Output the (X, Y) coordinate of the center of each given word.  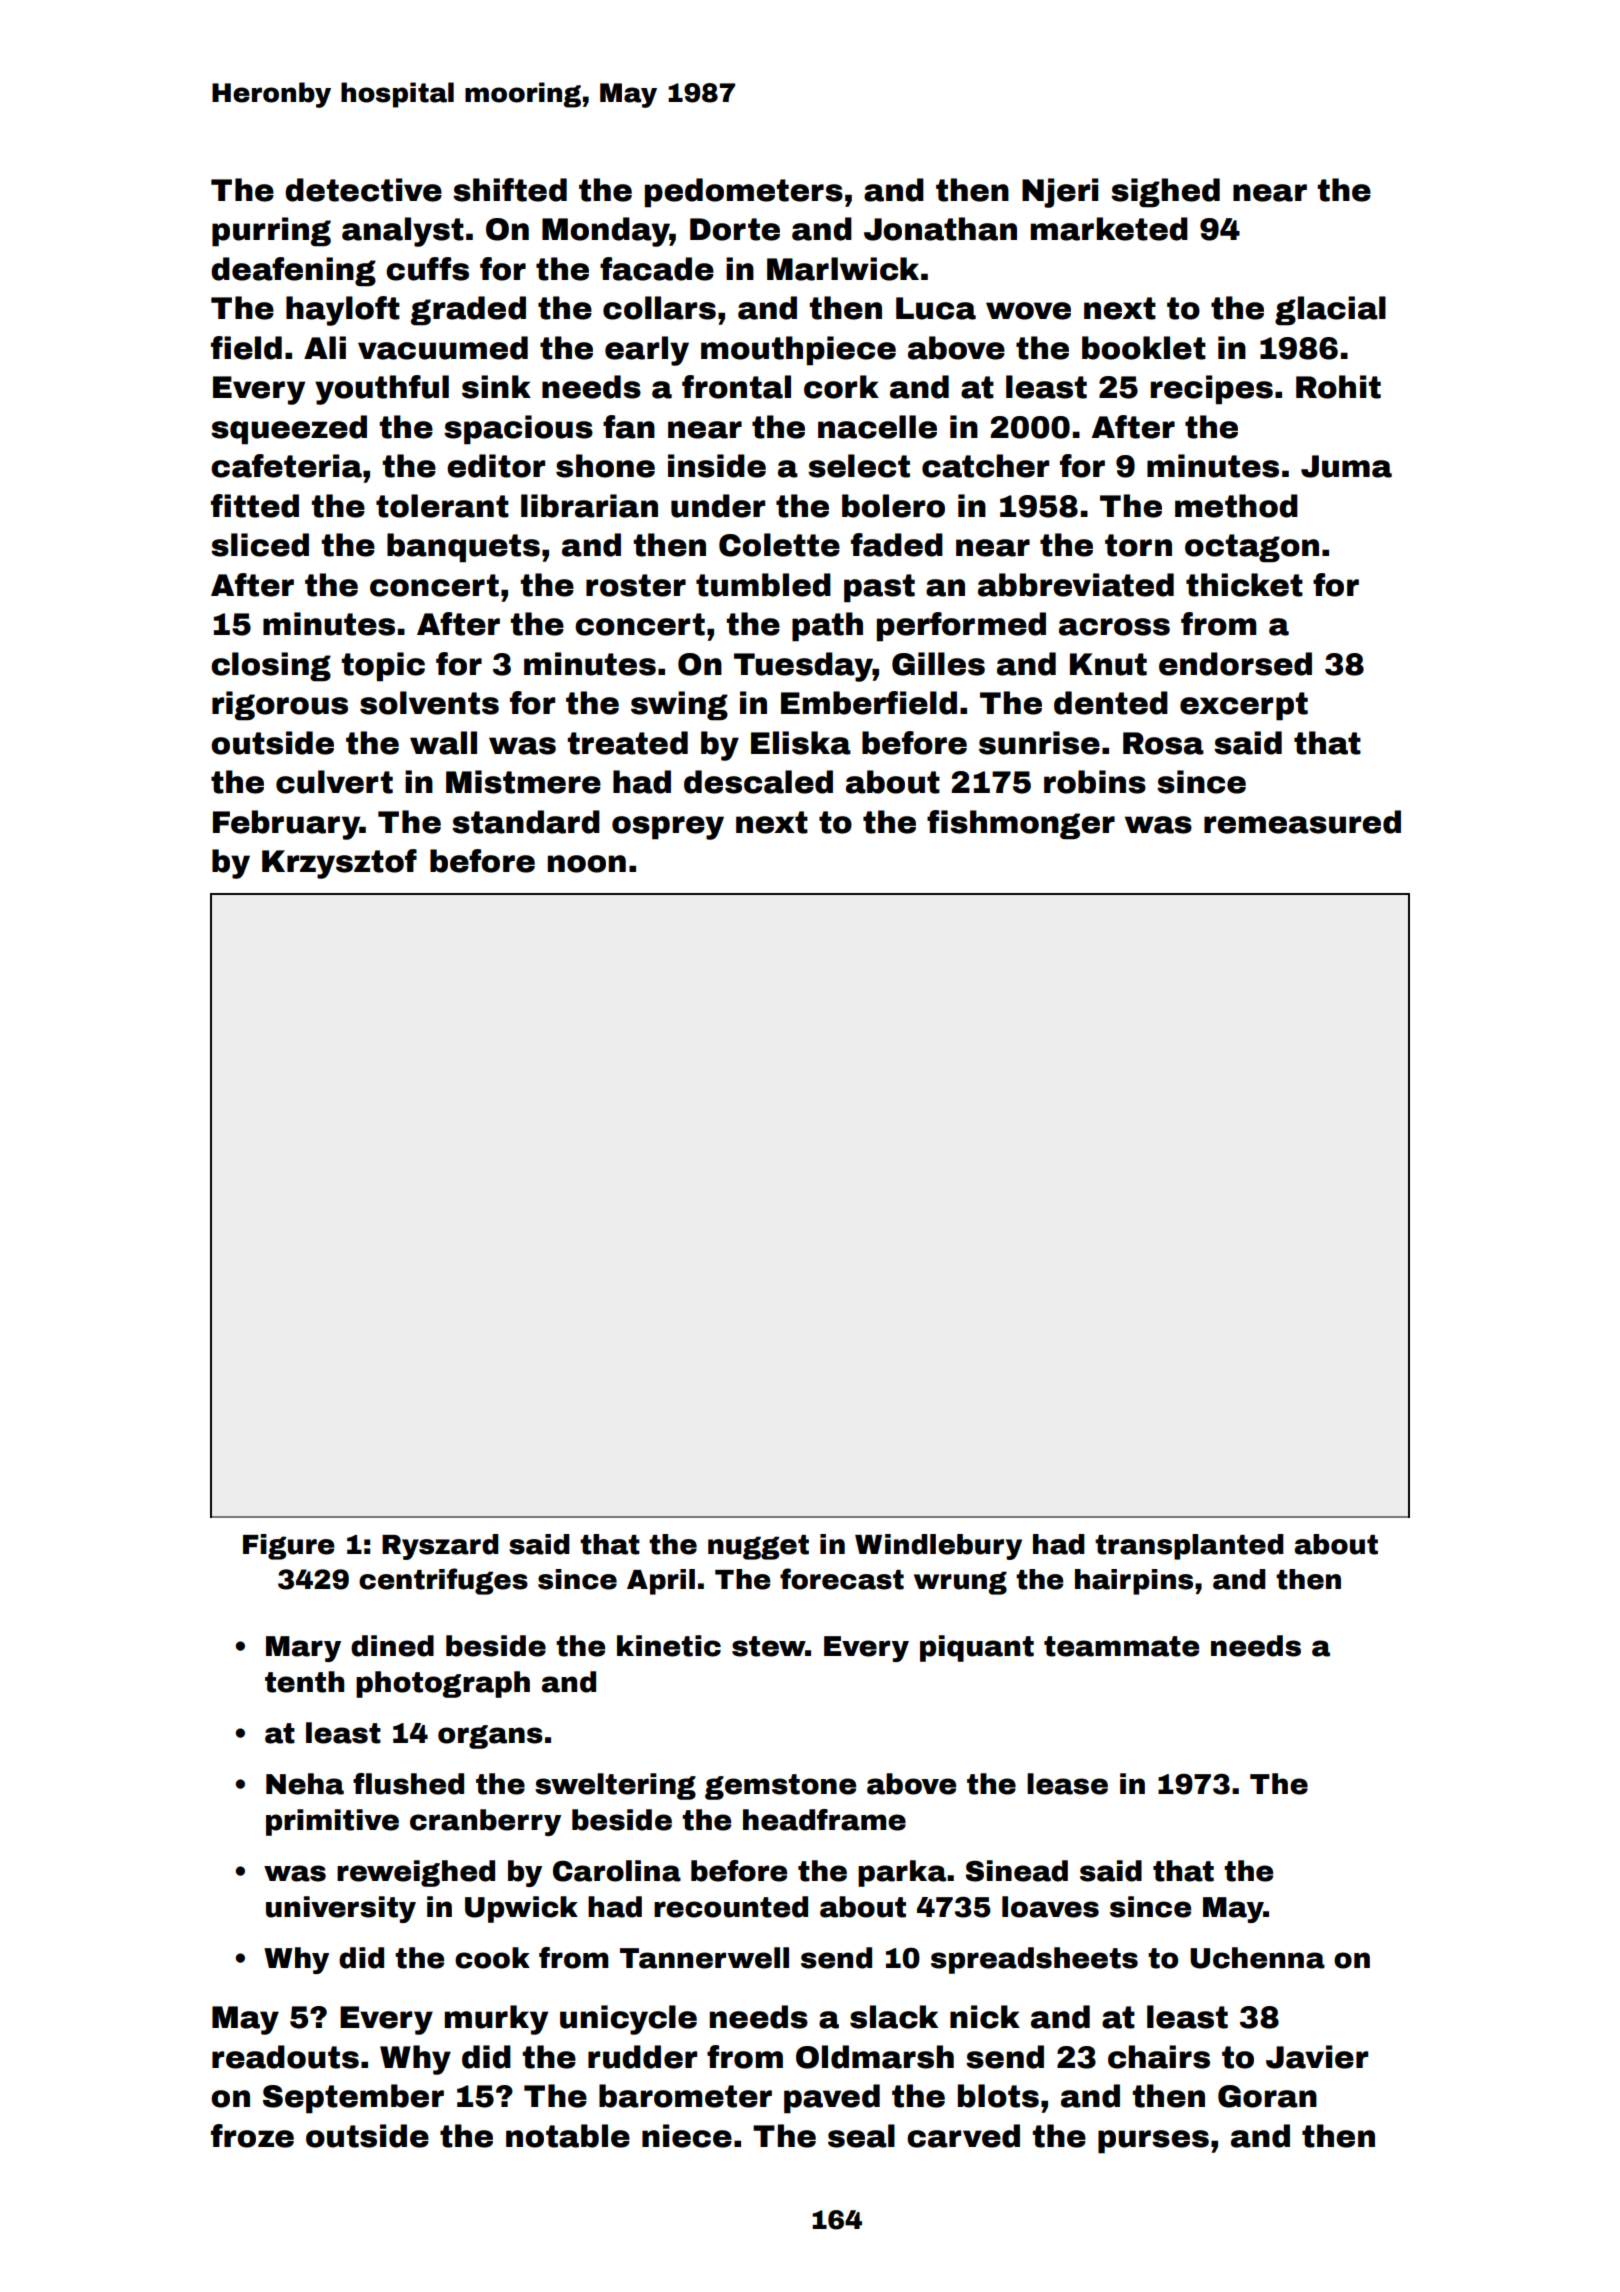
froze (252, 2136)
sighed (1165, 193)
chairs (1159, 2057)
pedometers (744, 193)
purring (271, 232)
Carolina (617, 1871)
